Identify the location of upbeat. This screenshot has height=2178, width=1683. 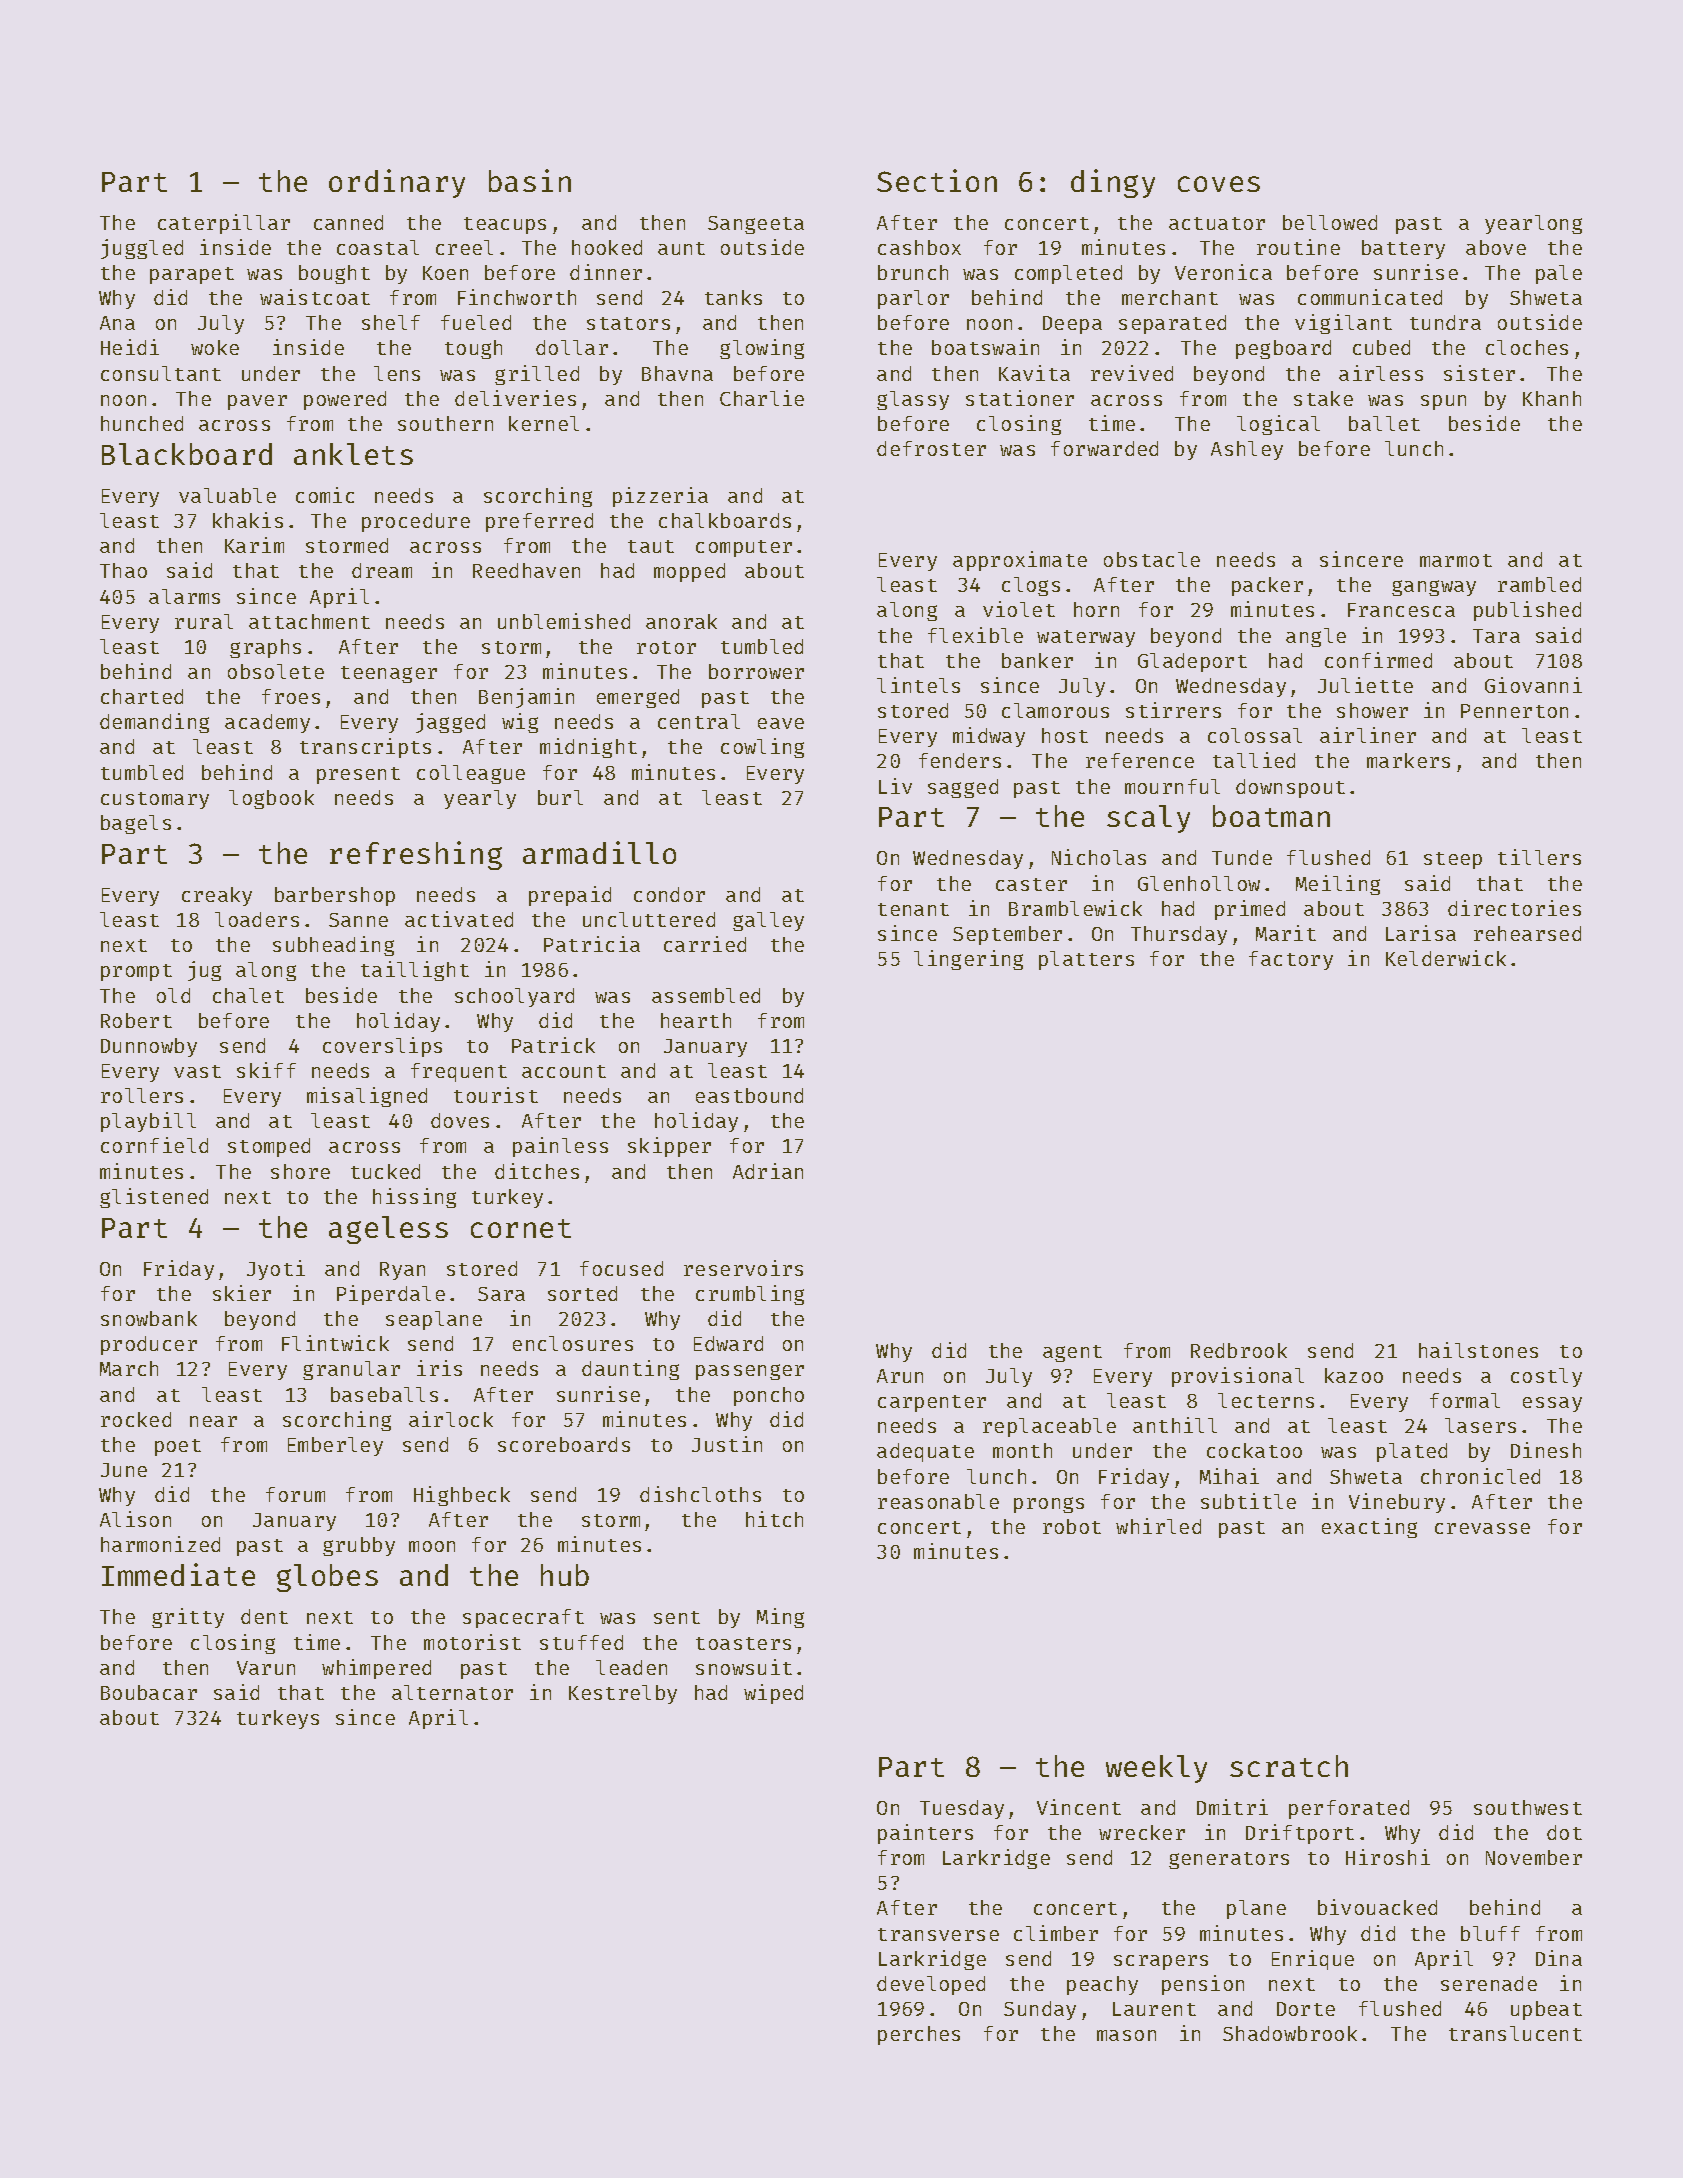
(1546, 2010).
